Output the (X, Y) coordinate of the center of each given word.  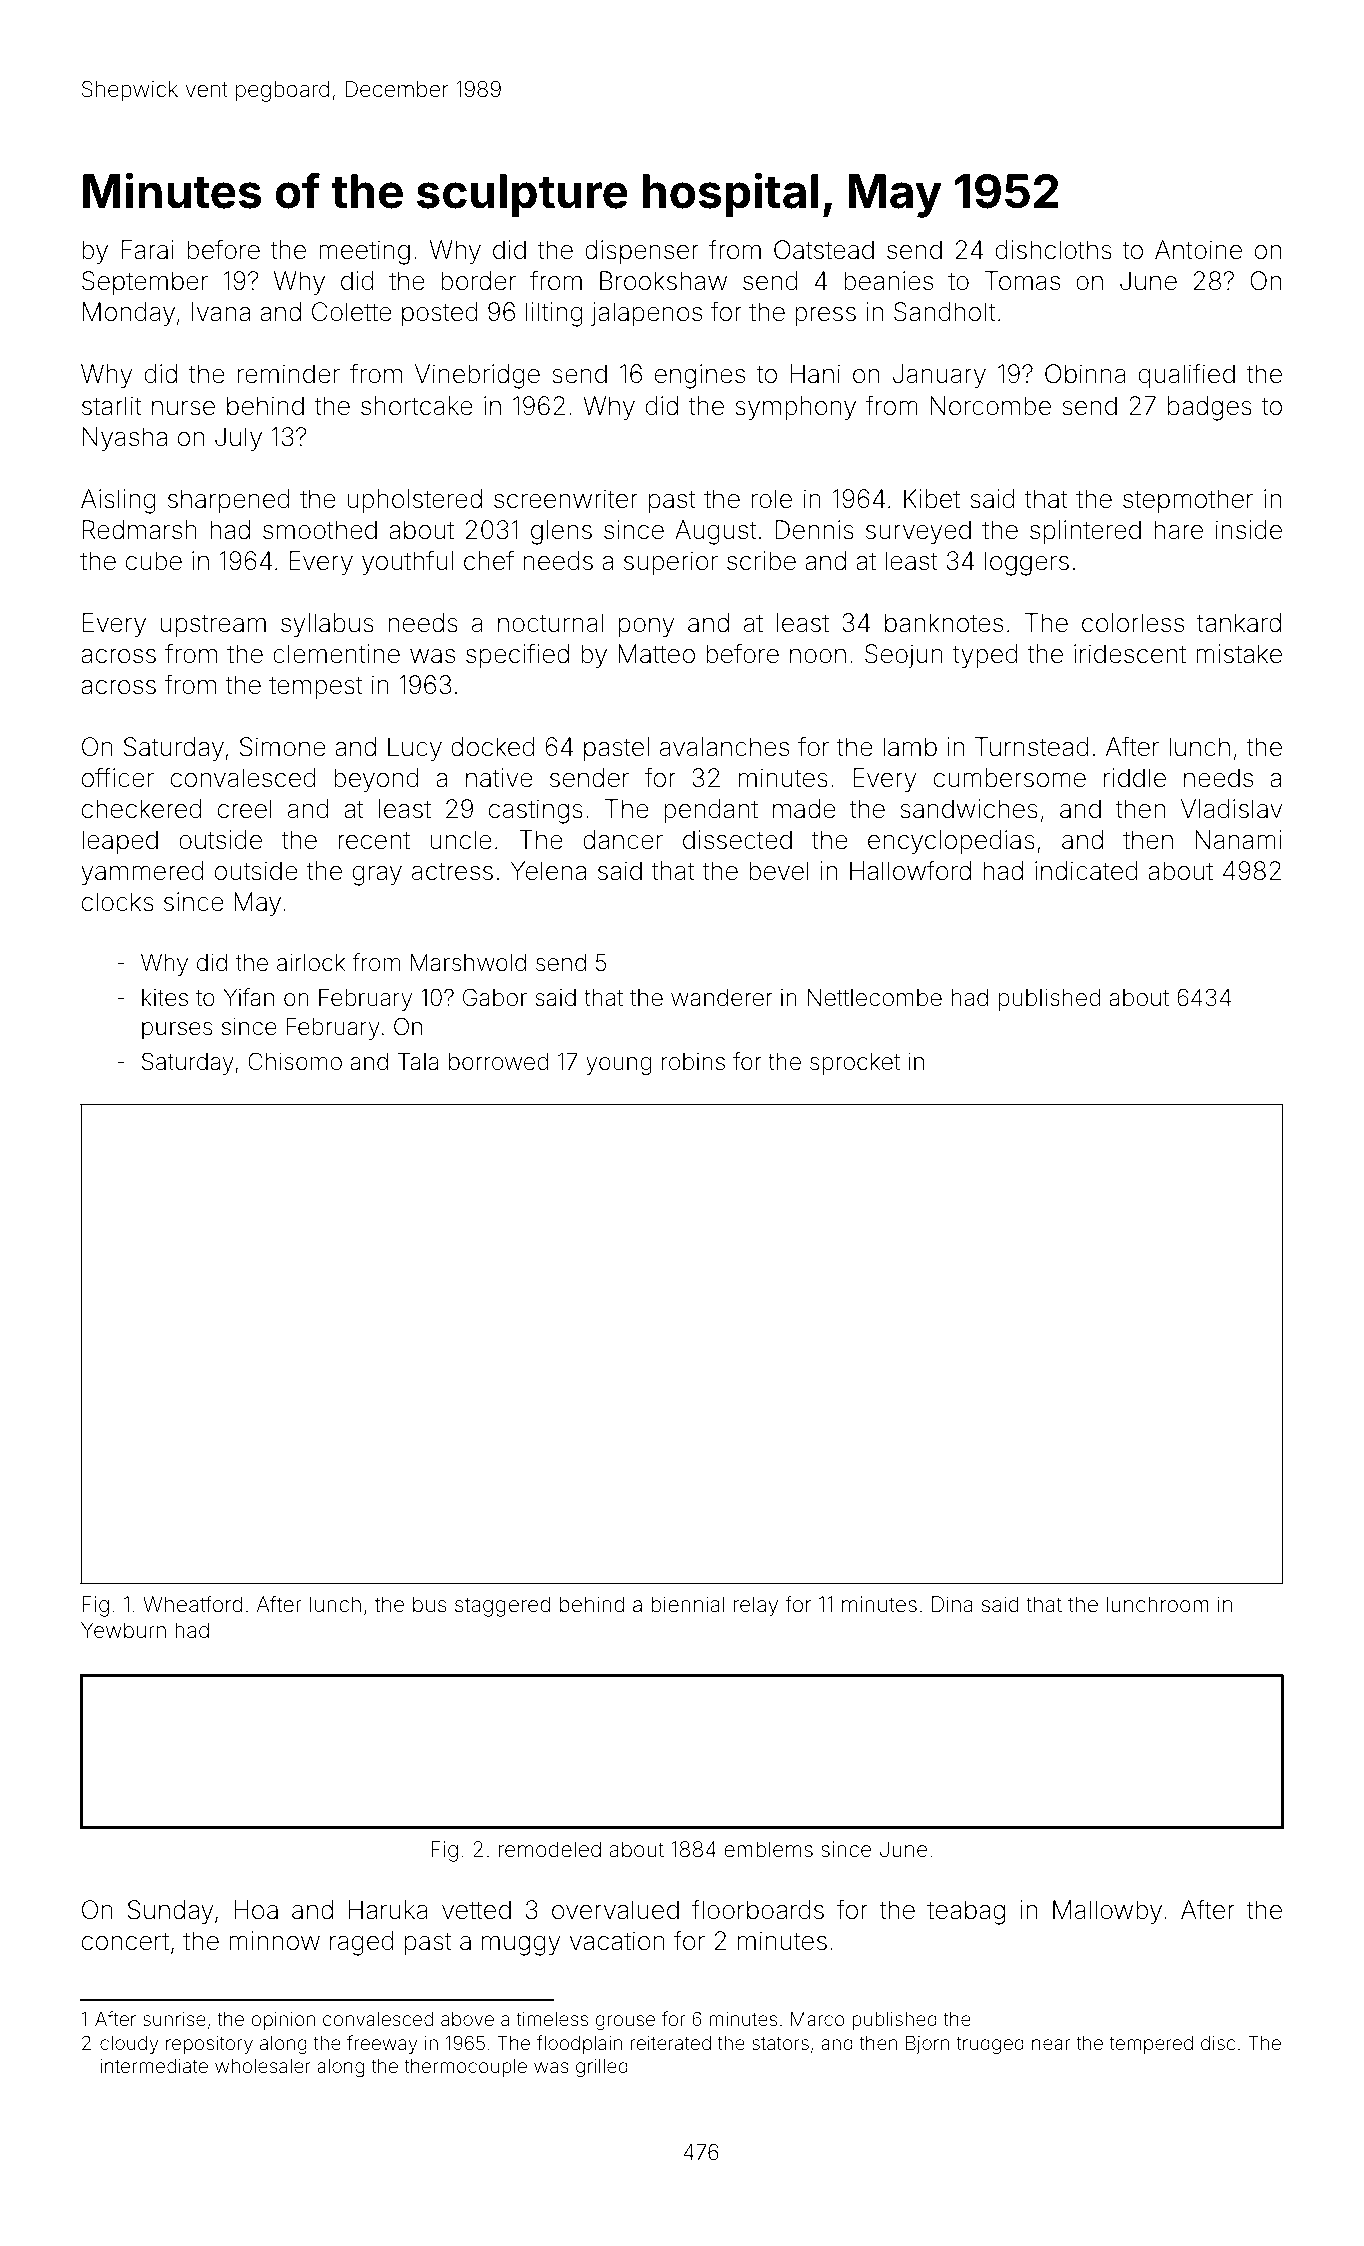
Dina (952, 1604)
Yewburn (123, 1630)
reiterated (670, 2043)
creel (245, 809)
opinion (283, 2021)
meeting (364, 252)
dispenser (642, 252)
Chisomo (295, 1061)
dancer (623, 840)
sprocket (855, 1064)
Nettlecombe (874, 998)
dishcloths (1054, 250)
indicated (1086, 871)
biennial (688, 1604)
